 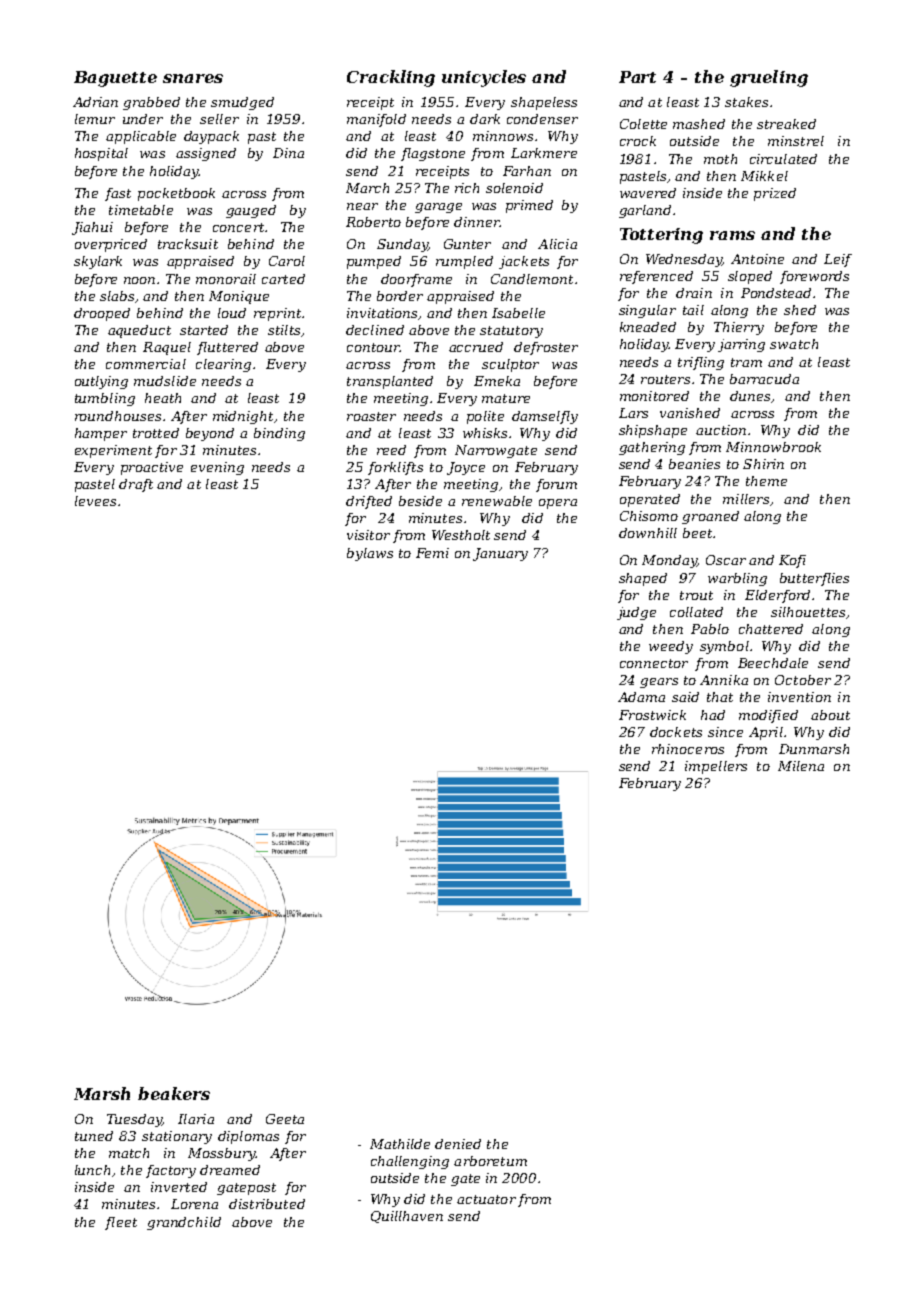 What do you see at coordinates (95, 501) in the screenshot?
I see `levees` at bounding box center [95, 501].
